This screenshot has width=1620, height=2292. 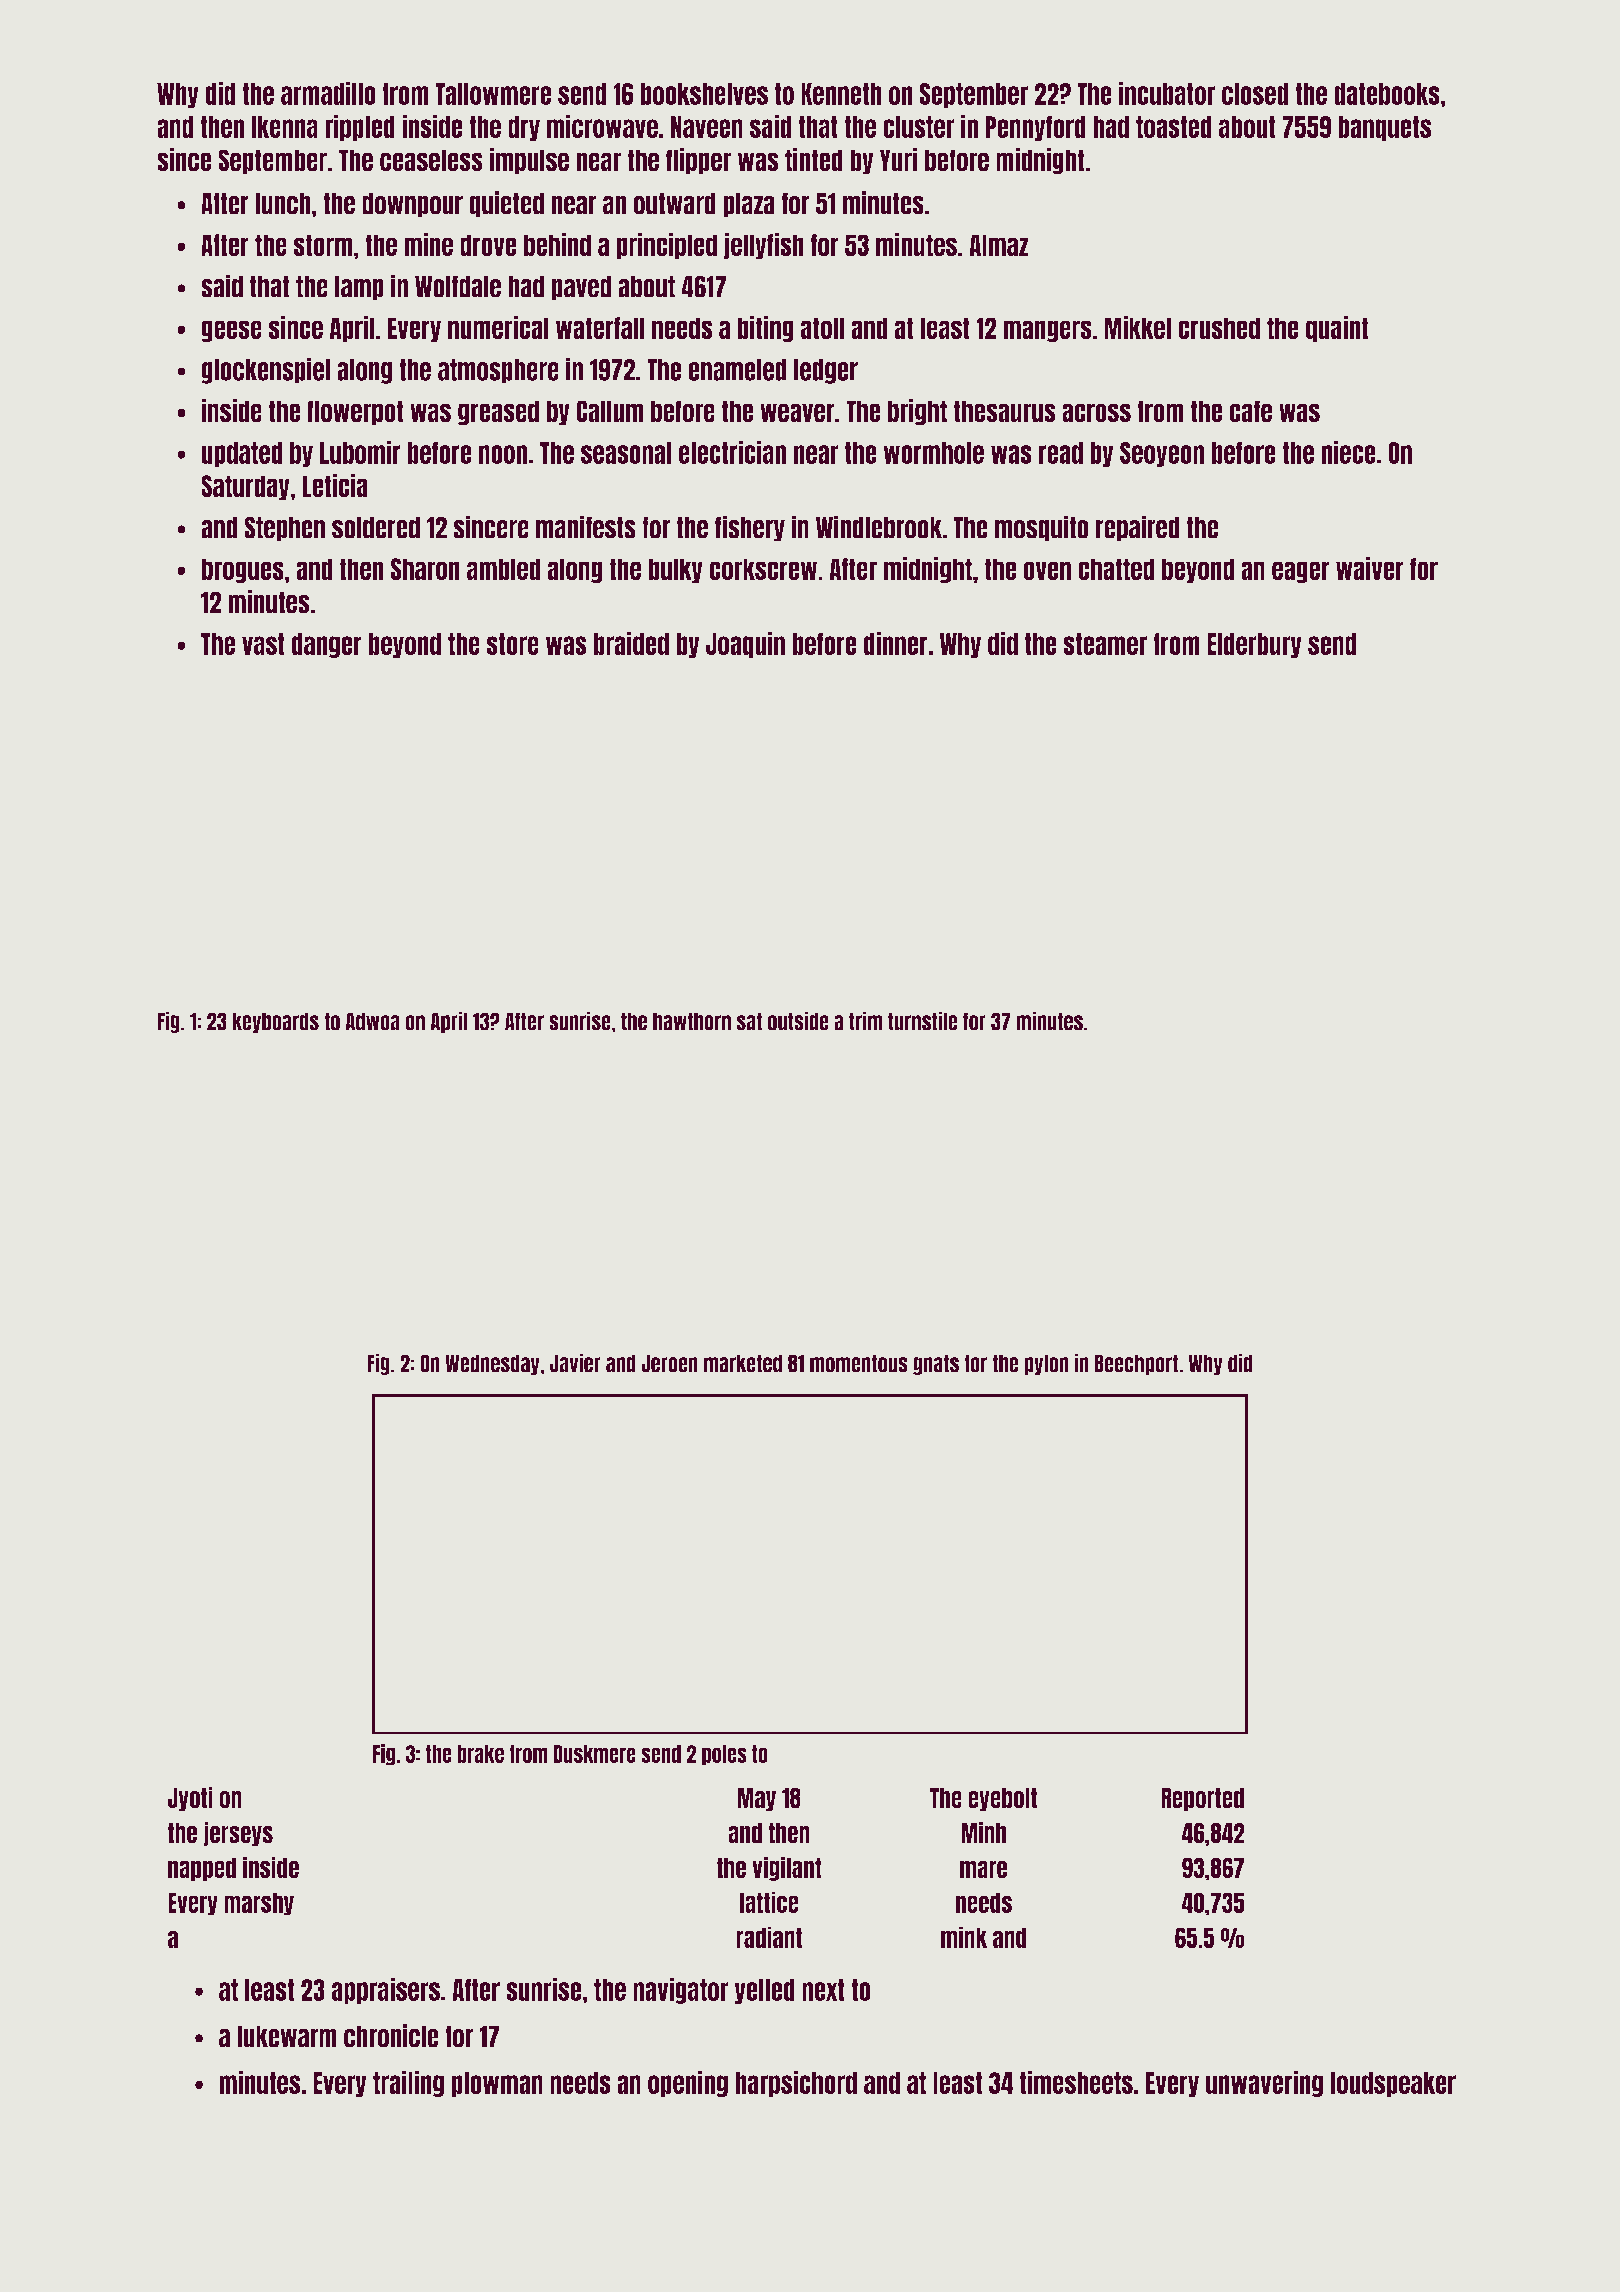 I want to click on Beechport, so click(x=1137, y=1364).
